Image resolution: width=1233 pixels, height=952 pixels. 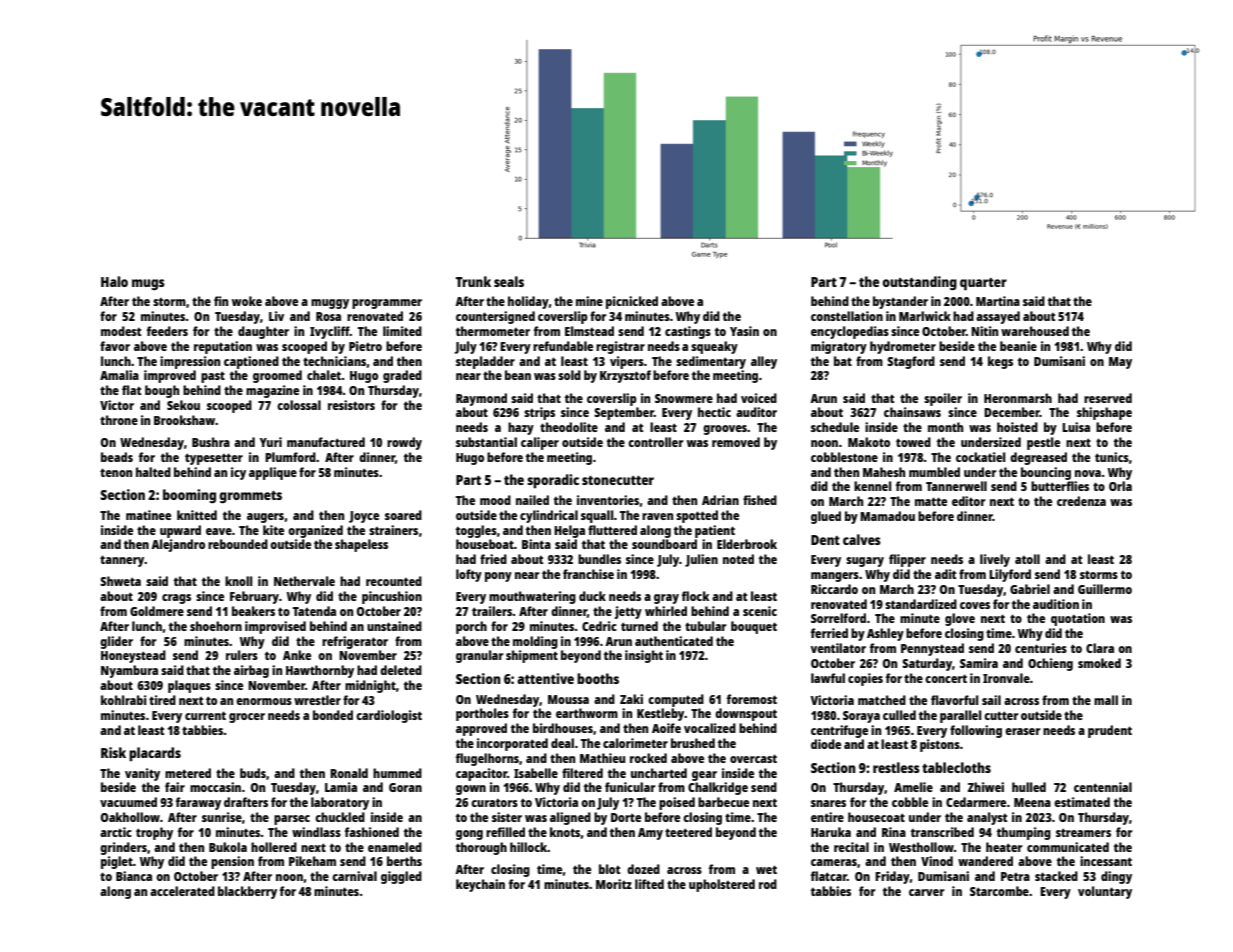 I want to click on kegs, so click(x=1000, y=362).
